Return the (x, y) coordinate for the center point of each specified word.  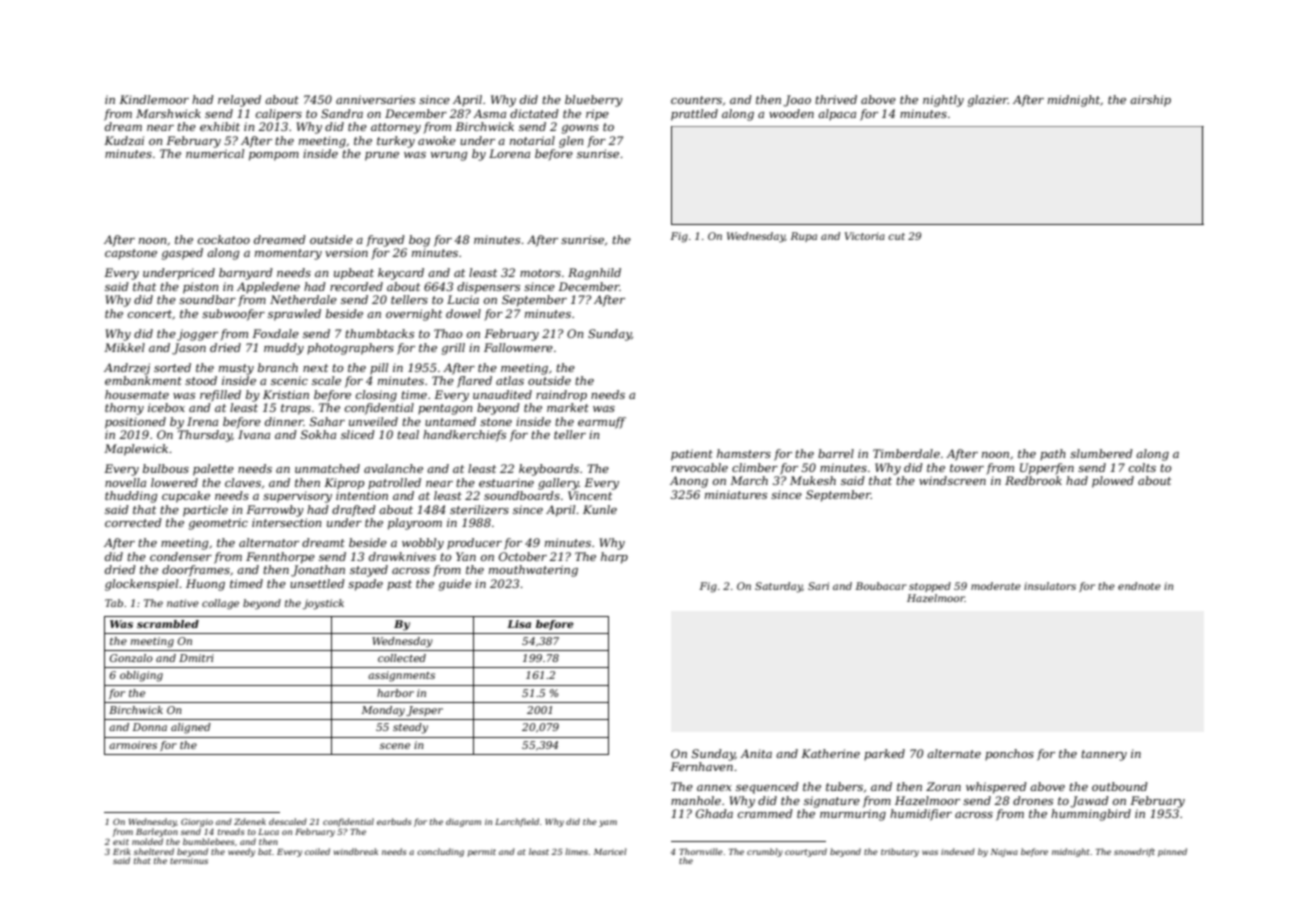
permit (482, 853)
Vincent (590, 495)
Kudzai (124, 140)
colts (1142, 467)
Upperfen (1047, 469)
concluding (440, 852)
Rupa (803, 237)
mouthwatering (533, 571)
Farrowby (275, 511)
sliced (358, 434)
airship (1150, 101)
